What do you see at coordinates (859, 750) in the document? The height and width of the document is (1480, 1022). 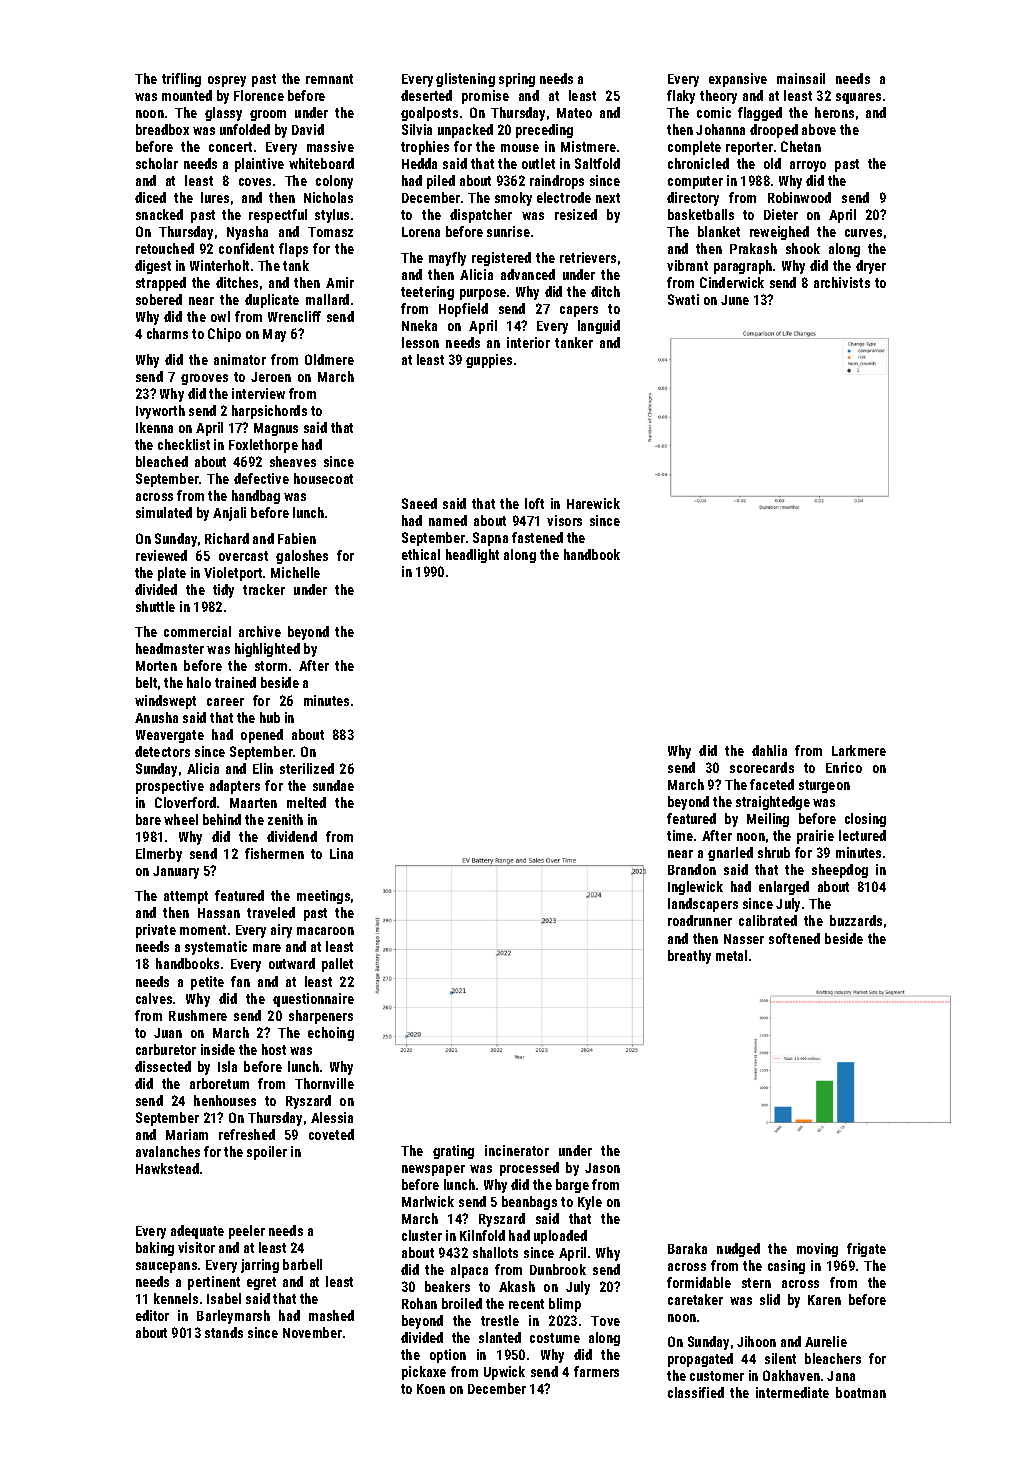 I see `Larkmere` at bounding box center [859, 750].
